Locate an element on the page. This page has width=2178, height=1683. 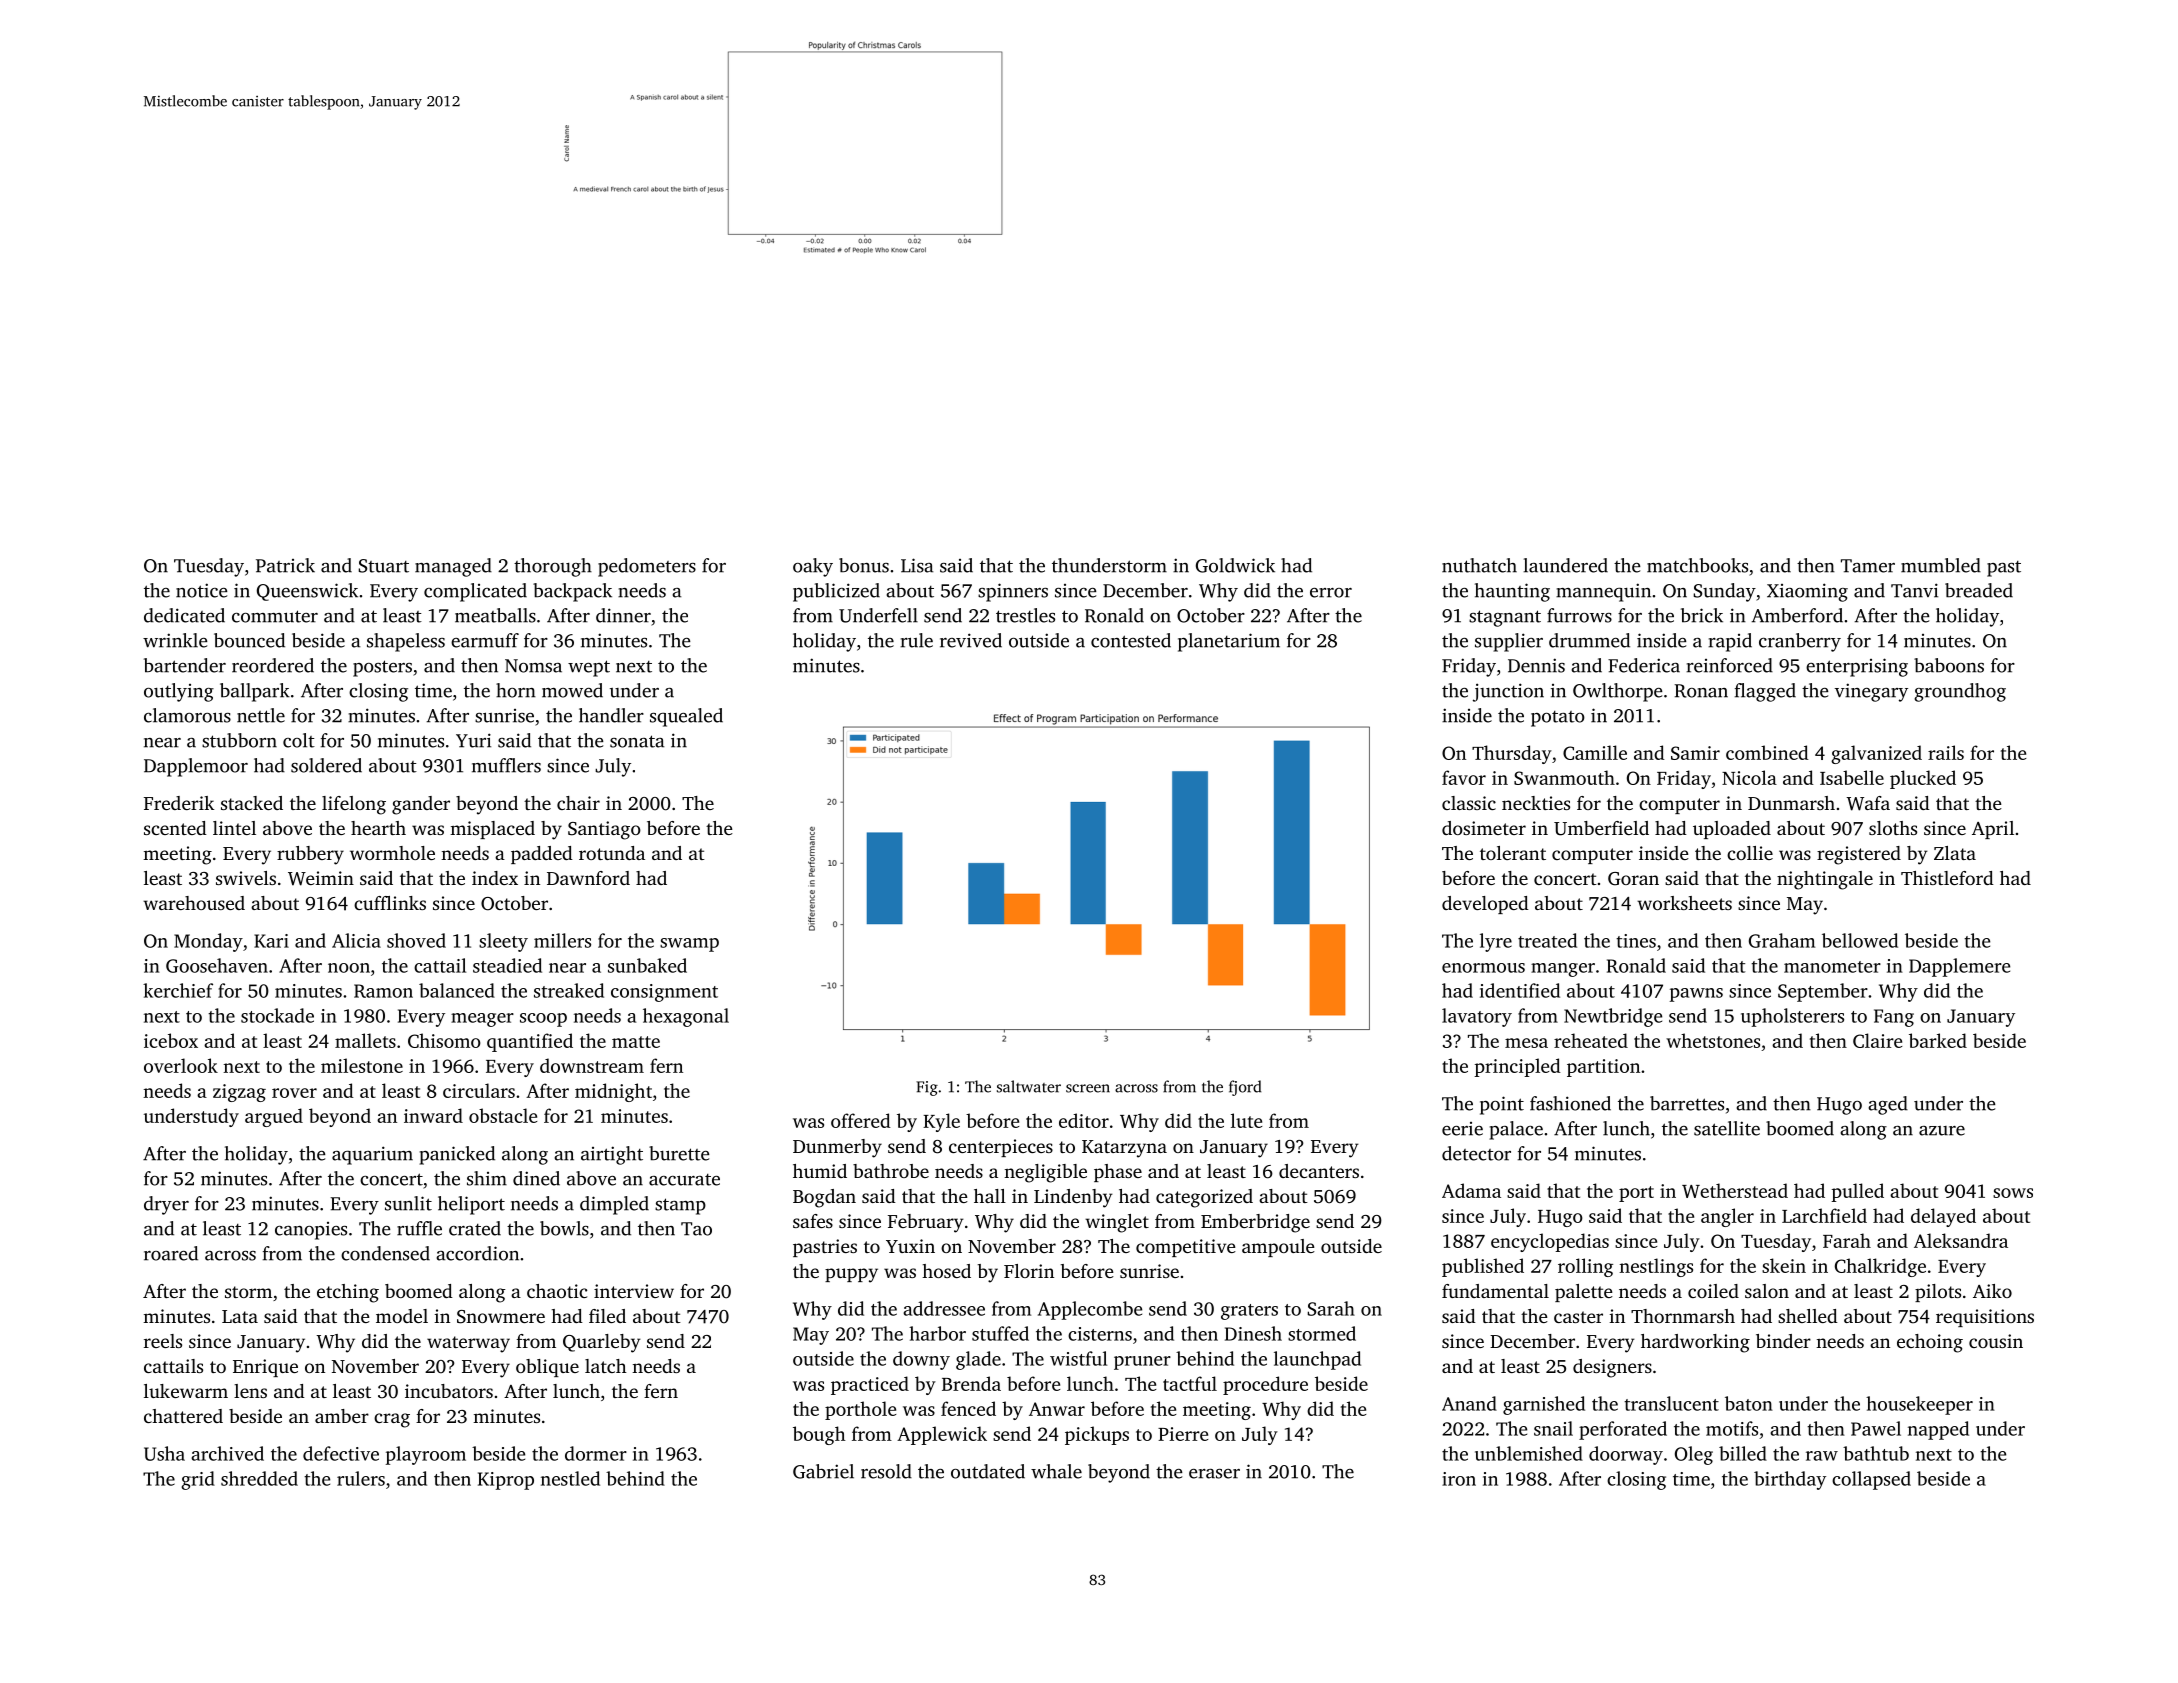
rapid is located at coordinates (1730, 642).
